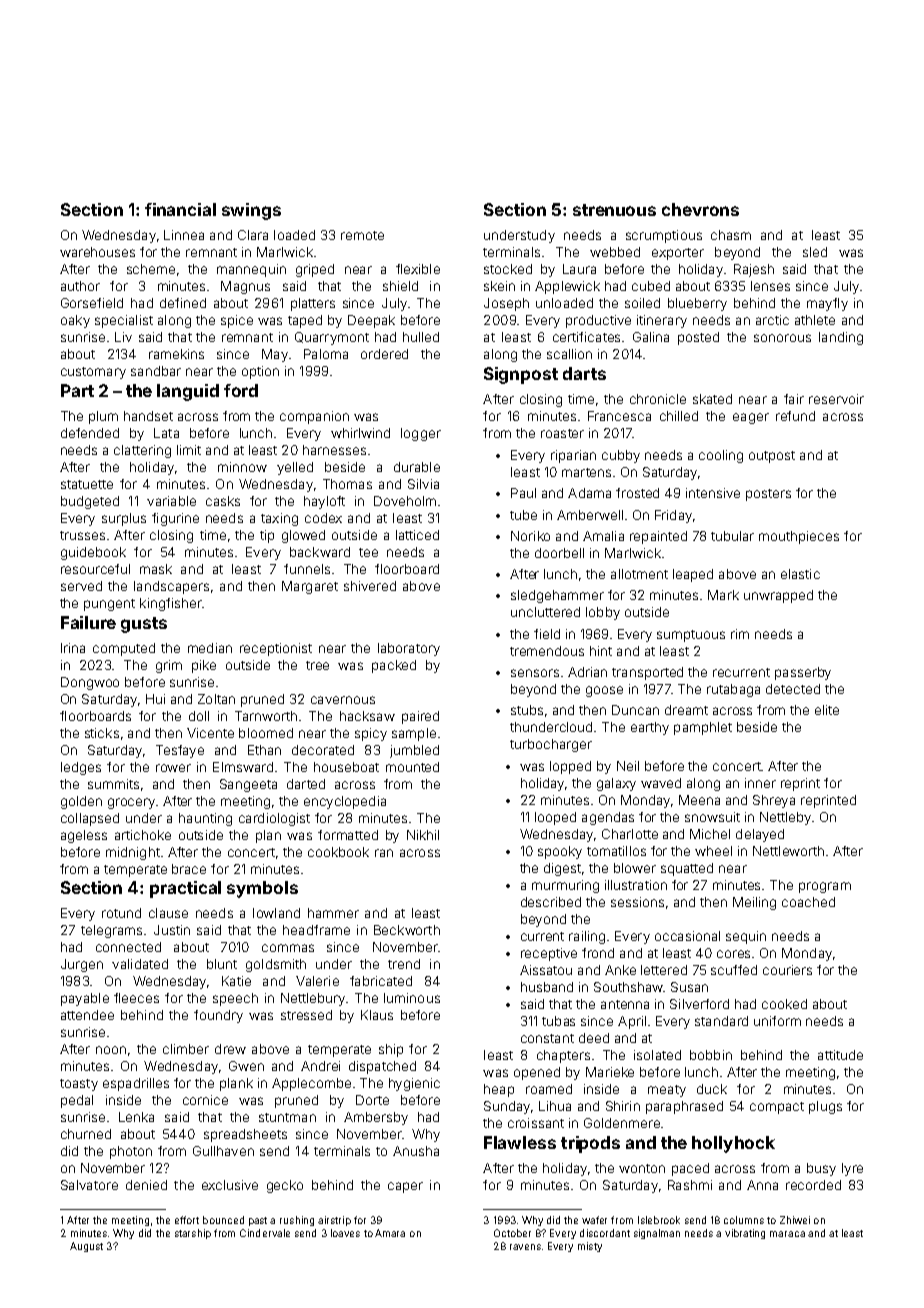 The height and width of the page is (1308, 924). What do you see at coordinates (614, 210) in the page?
I see `strenuous` at bounding box center [614, 210].
